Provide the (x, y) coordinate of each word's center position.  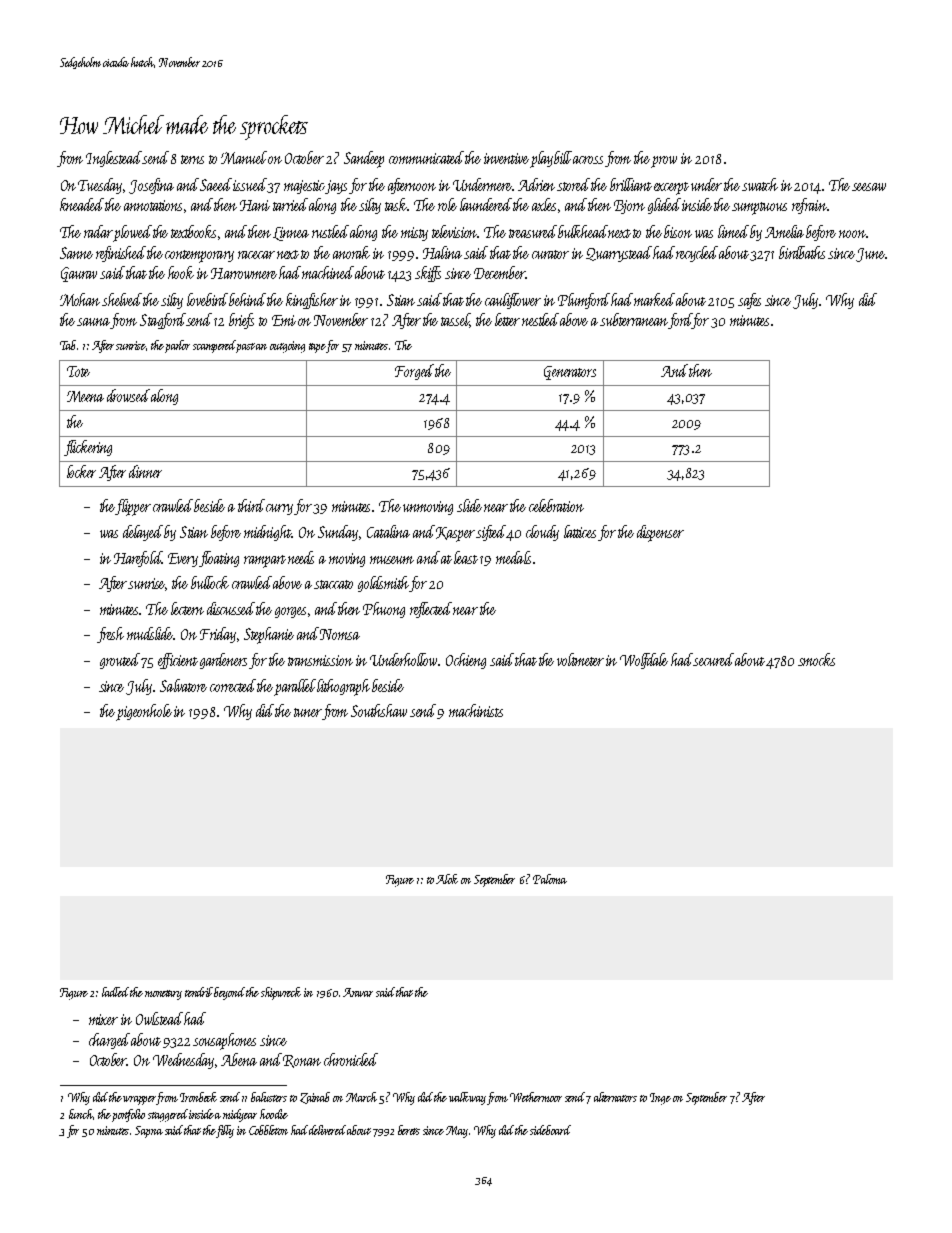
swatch (760, 184)
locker (81, 471)
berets (409, 1130)
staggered (168, 1115)
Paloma (550, 879)
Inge (660, 1099)
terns (192, 159)
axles (544, 204)
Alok (447, 879)
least (466, 557)
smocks (816, 659)
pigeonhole (144, 712)
